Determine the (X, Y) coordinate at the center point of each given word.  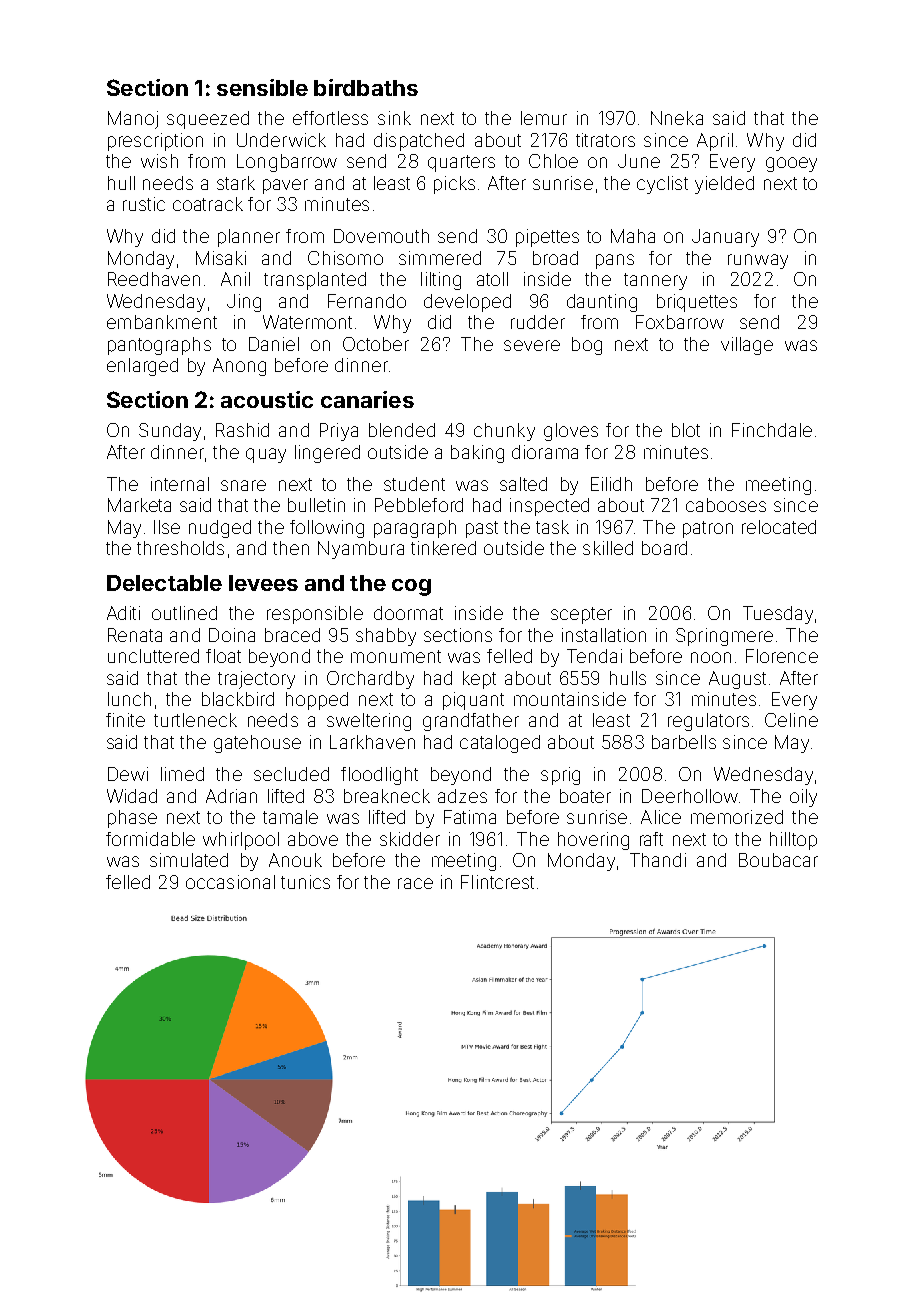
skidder (410, 839)
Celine (791, 720)
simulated (189, 860)
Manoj (133, 120)
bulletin (316, 505)
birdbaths (366, 87)
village (747, 346)
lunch (129, 699)
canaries (367, 399)
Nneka (677, 118)
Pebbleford (419, 505)
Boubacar (778, 860)
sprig (560, 776)
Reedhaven (154, 279)
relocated (779, 527)
